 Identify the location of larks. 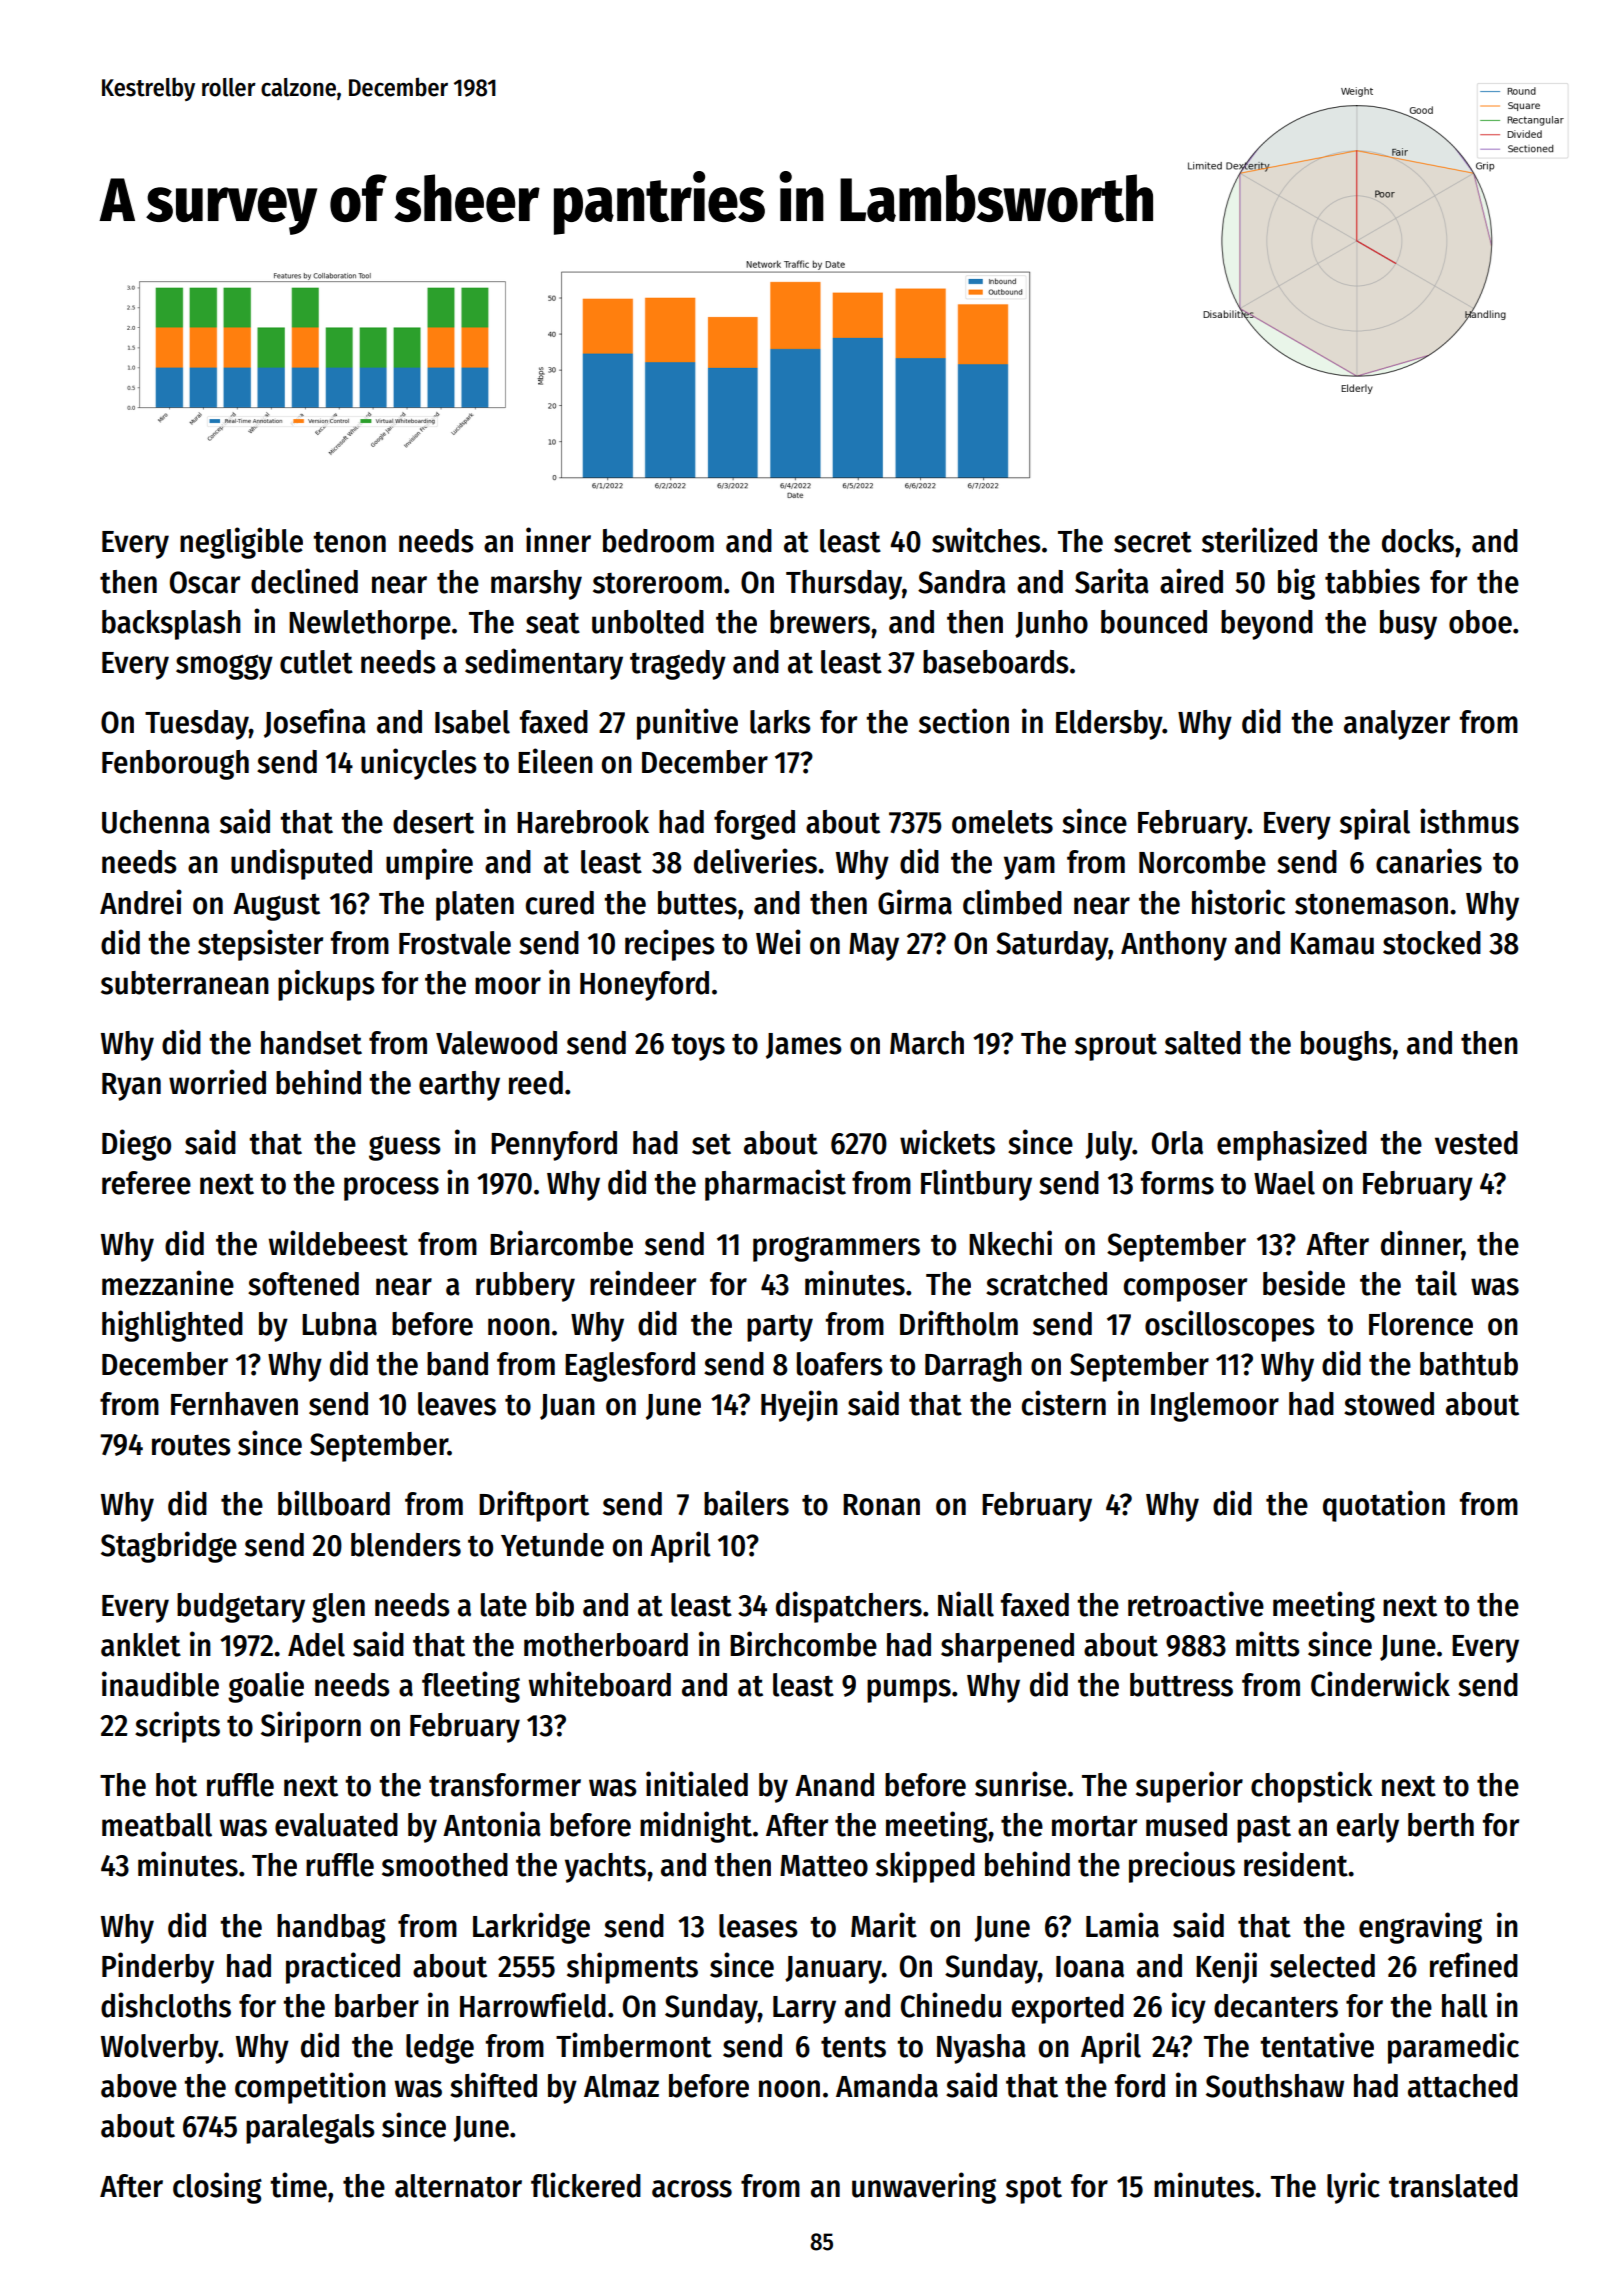
(780, 722).
